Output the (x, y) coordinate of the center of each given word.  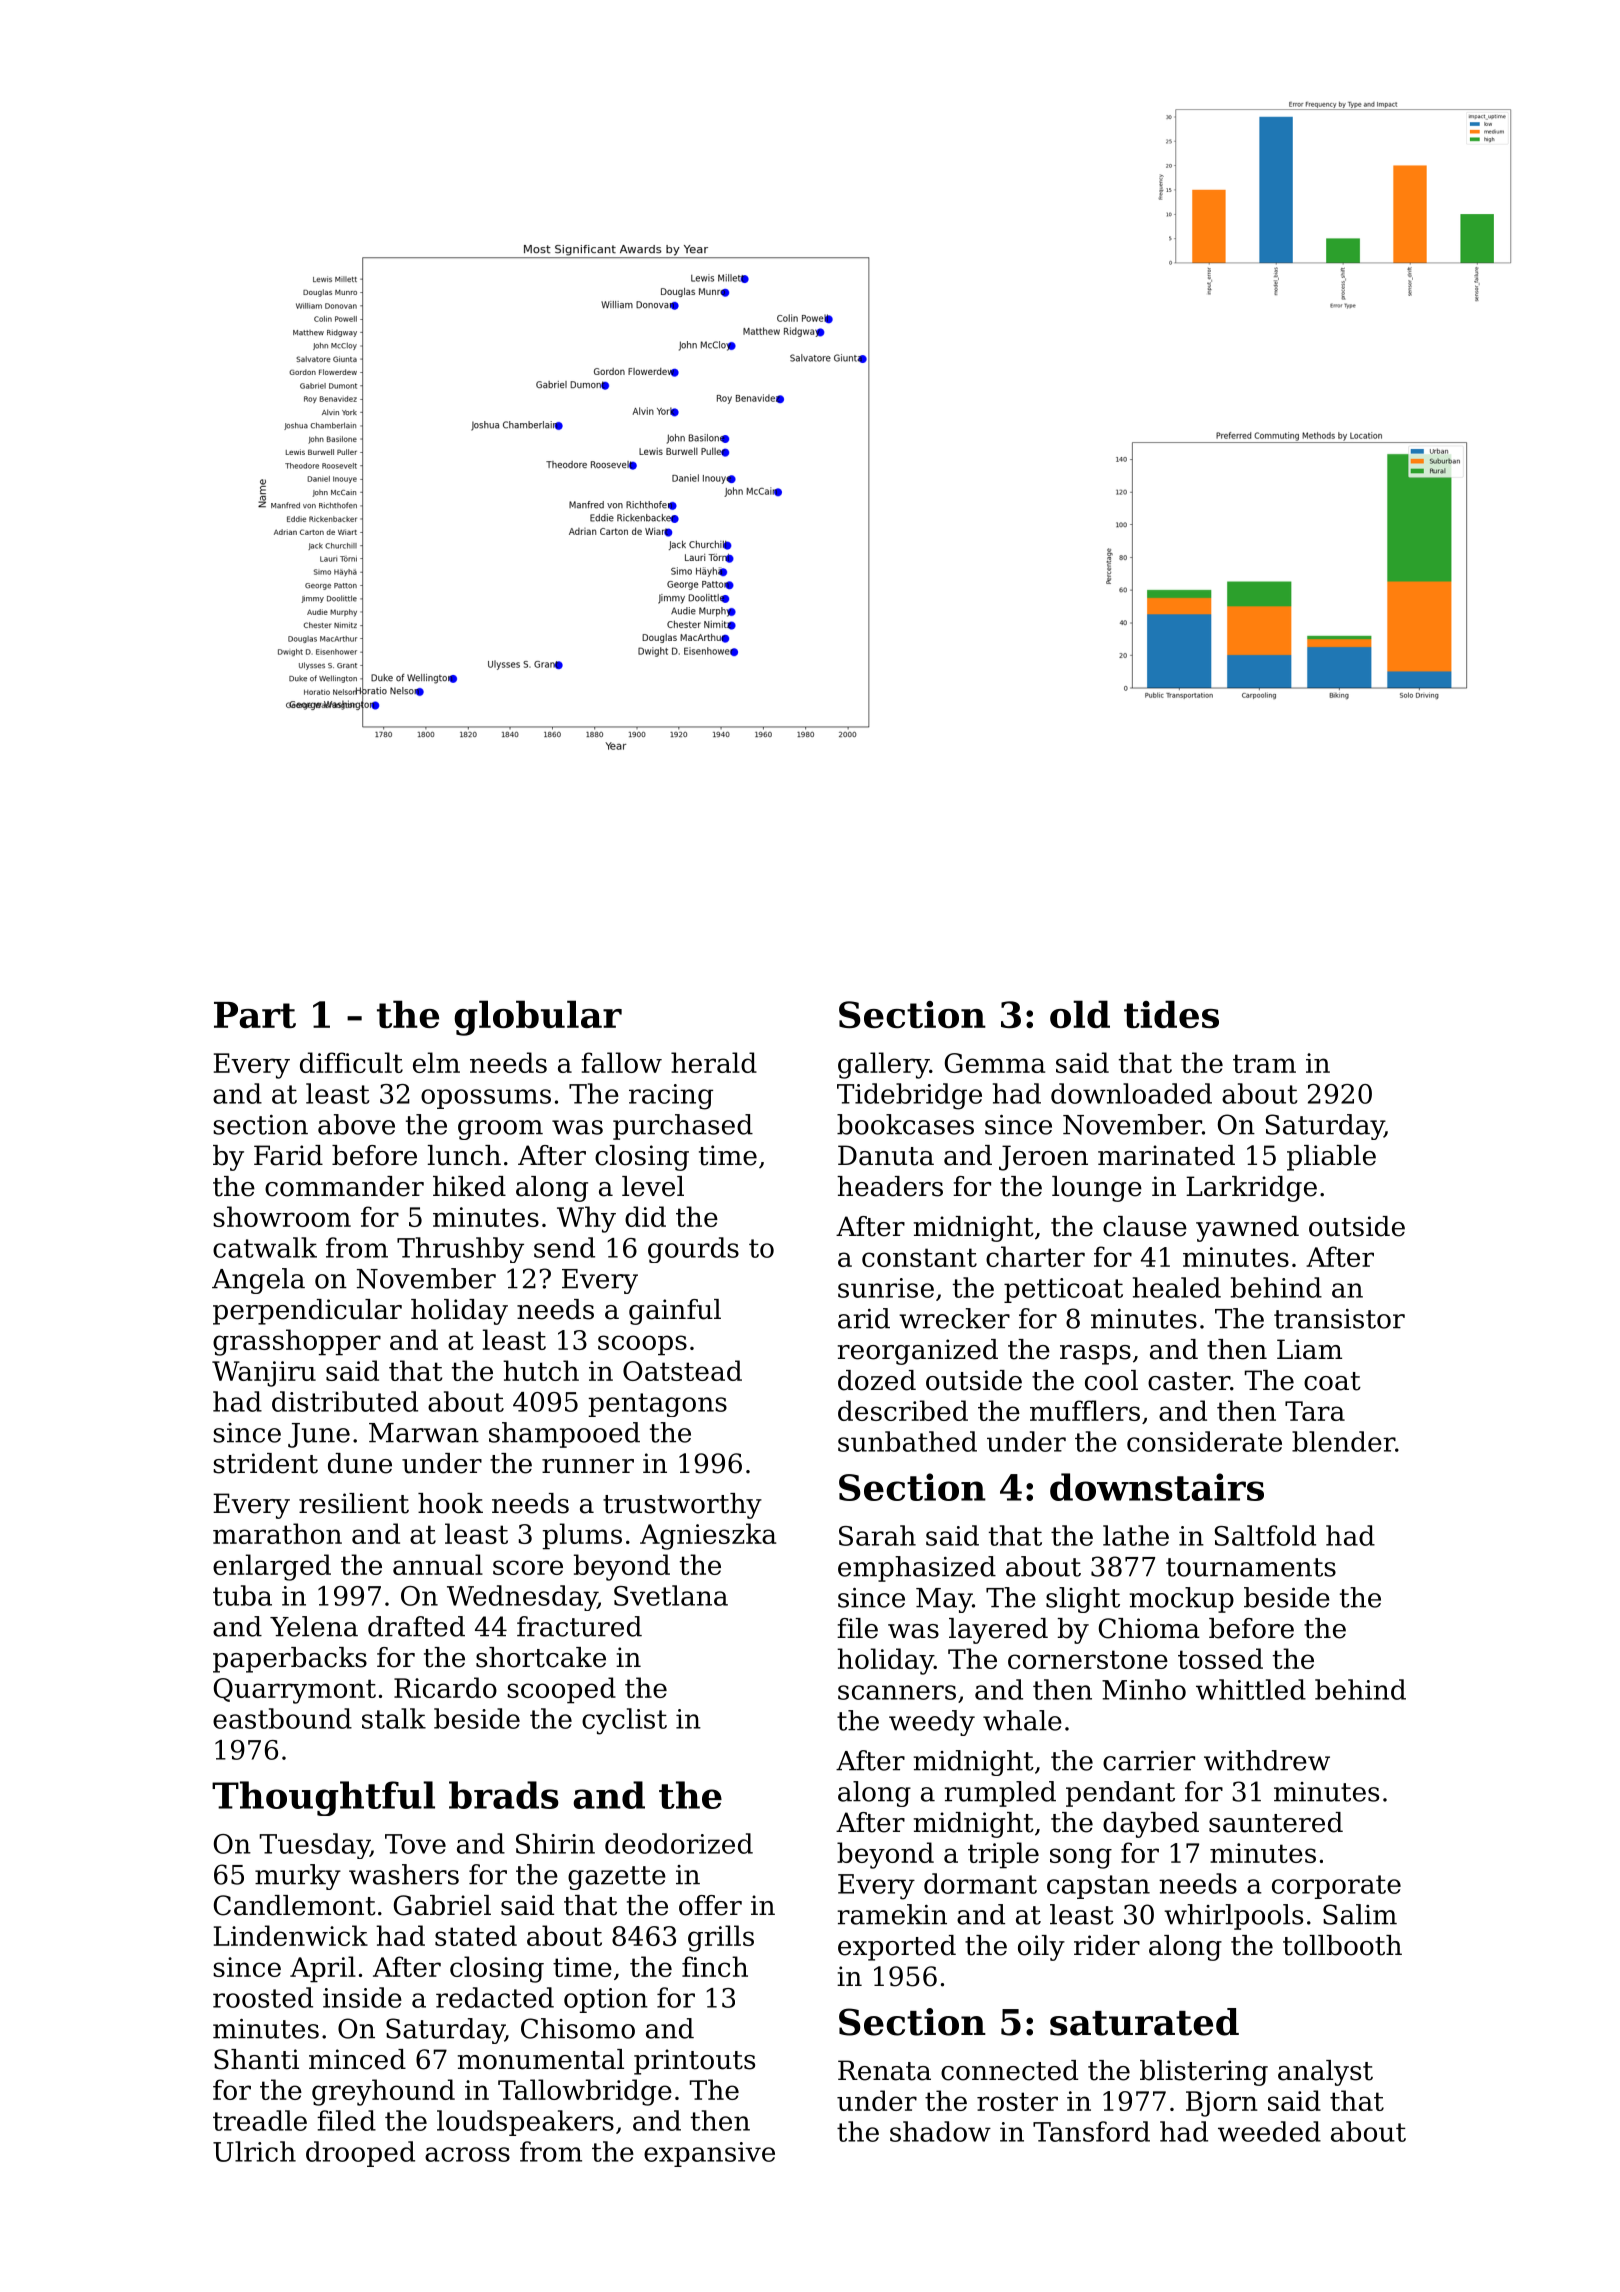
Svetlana (671, 1595)
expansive (709, 2154)
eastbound (282, 1718)
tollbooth (1342, 1945)
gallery (883, 1065)
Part (255, 1015)
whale (1022, 1720)
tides (1171, 1014)
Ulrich (254, 2151)
